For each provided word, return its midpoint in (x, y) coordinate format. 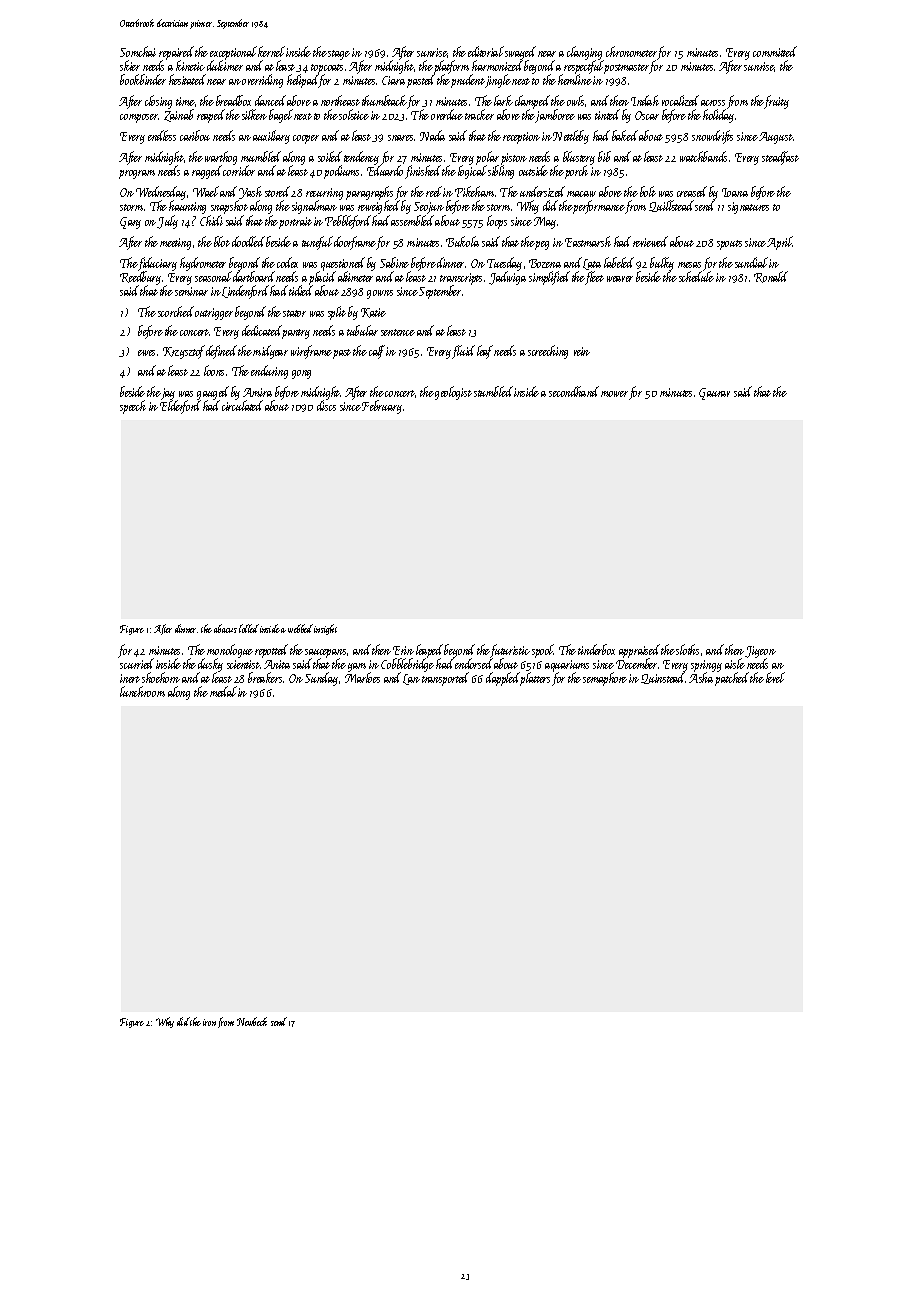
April (780, 243)
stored (277, 191)
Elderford (180, 407)
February (382, 407)
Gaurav (714, 394)
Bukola (462, 241)
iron (209, 1022)
